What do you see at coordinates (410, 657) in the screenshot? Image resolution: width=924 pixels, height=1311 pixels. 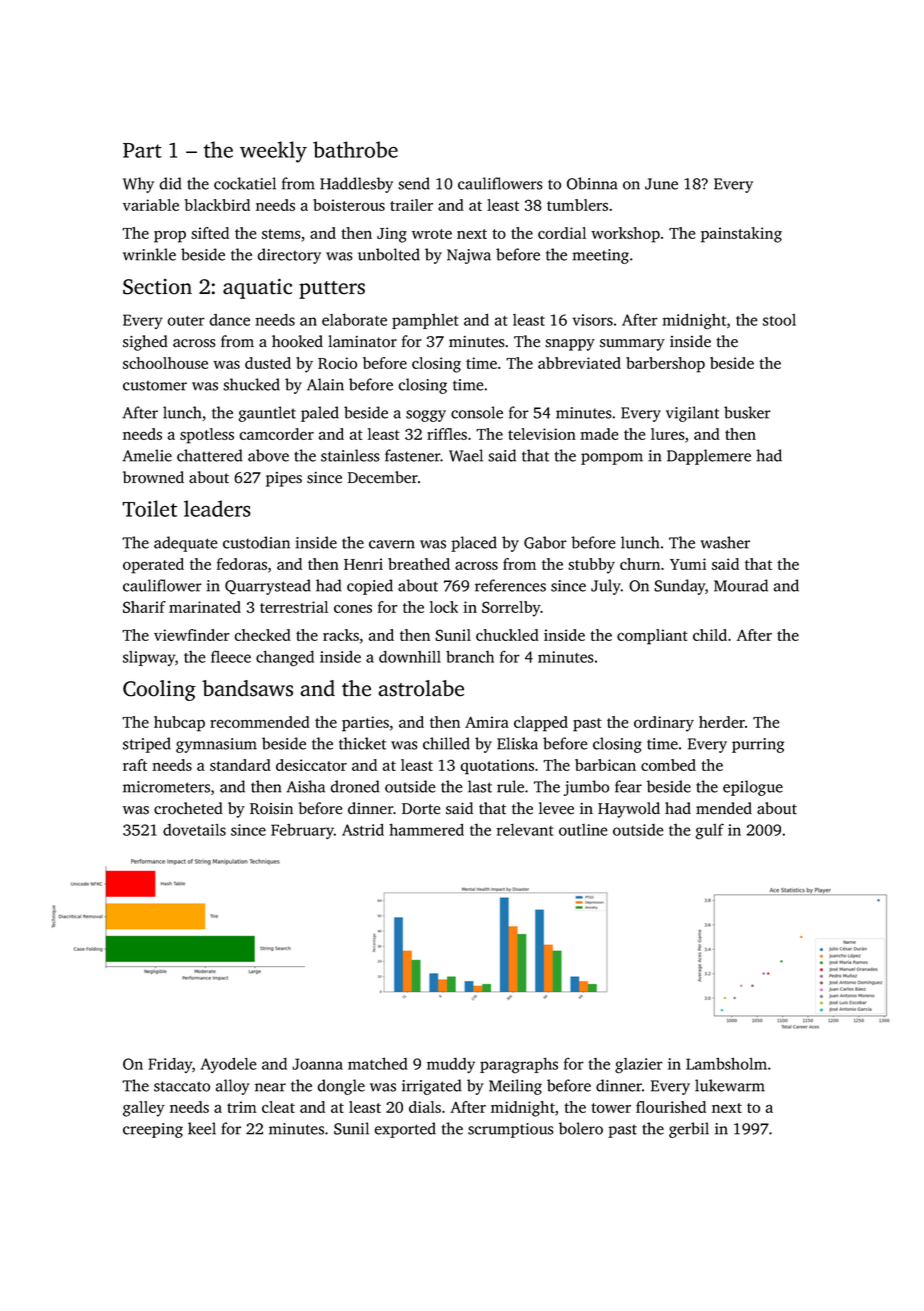 I see `downhill` at bounding box center [410, 657].
